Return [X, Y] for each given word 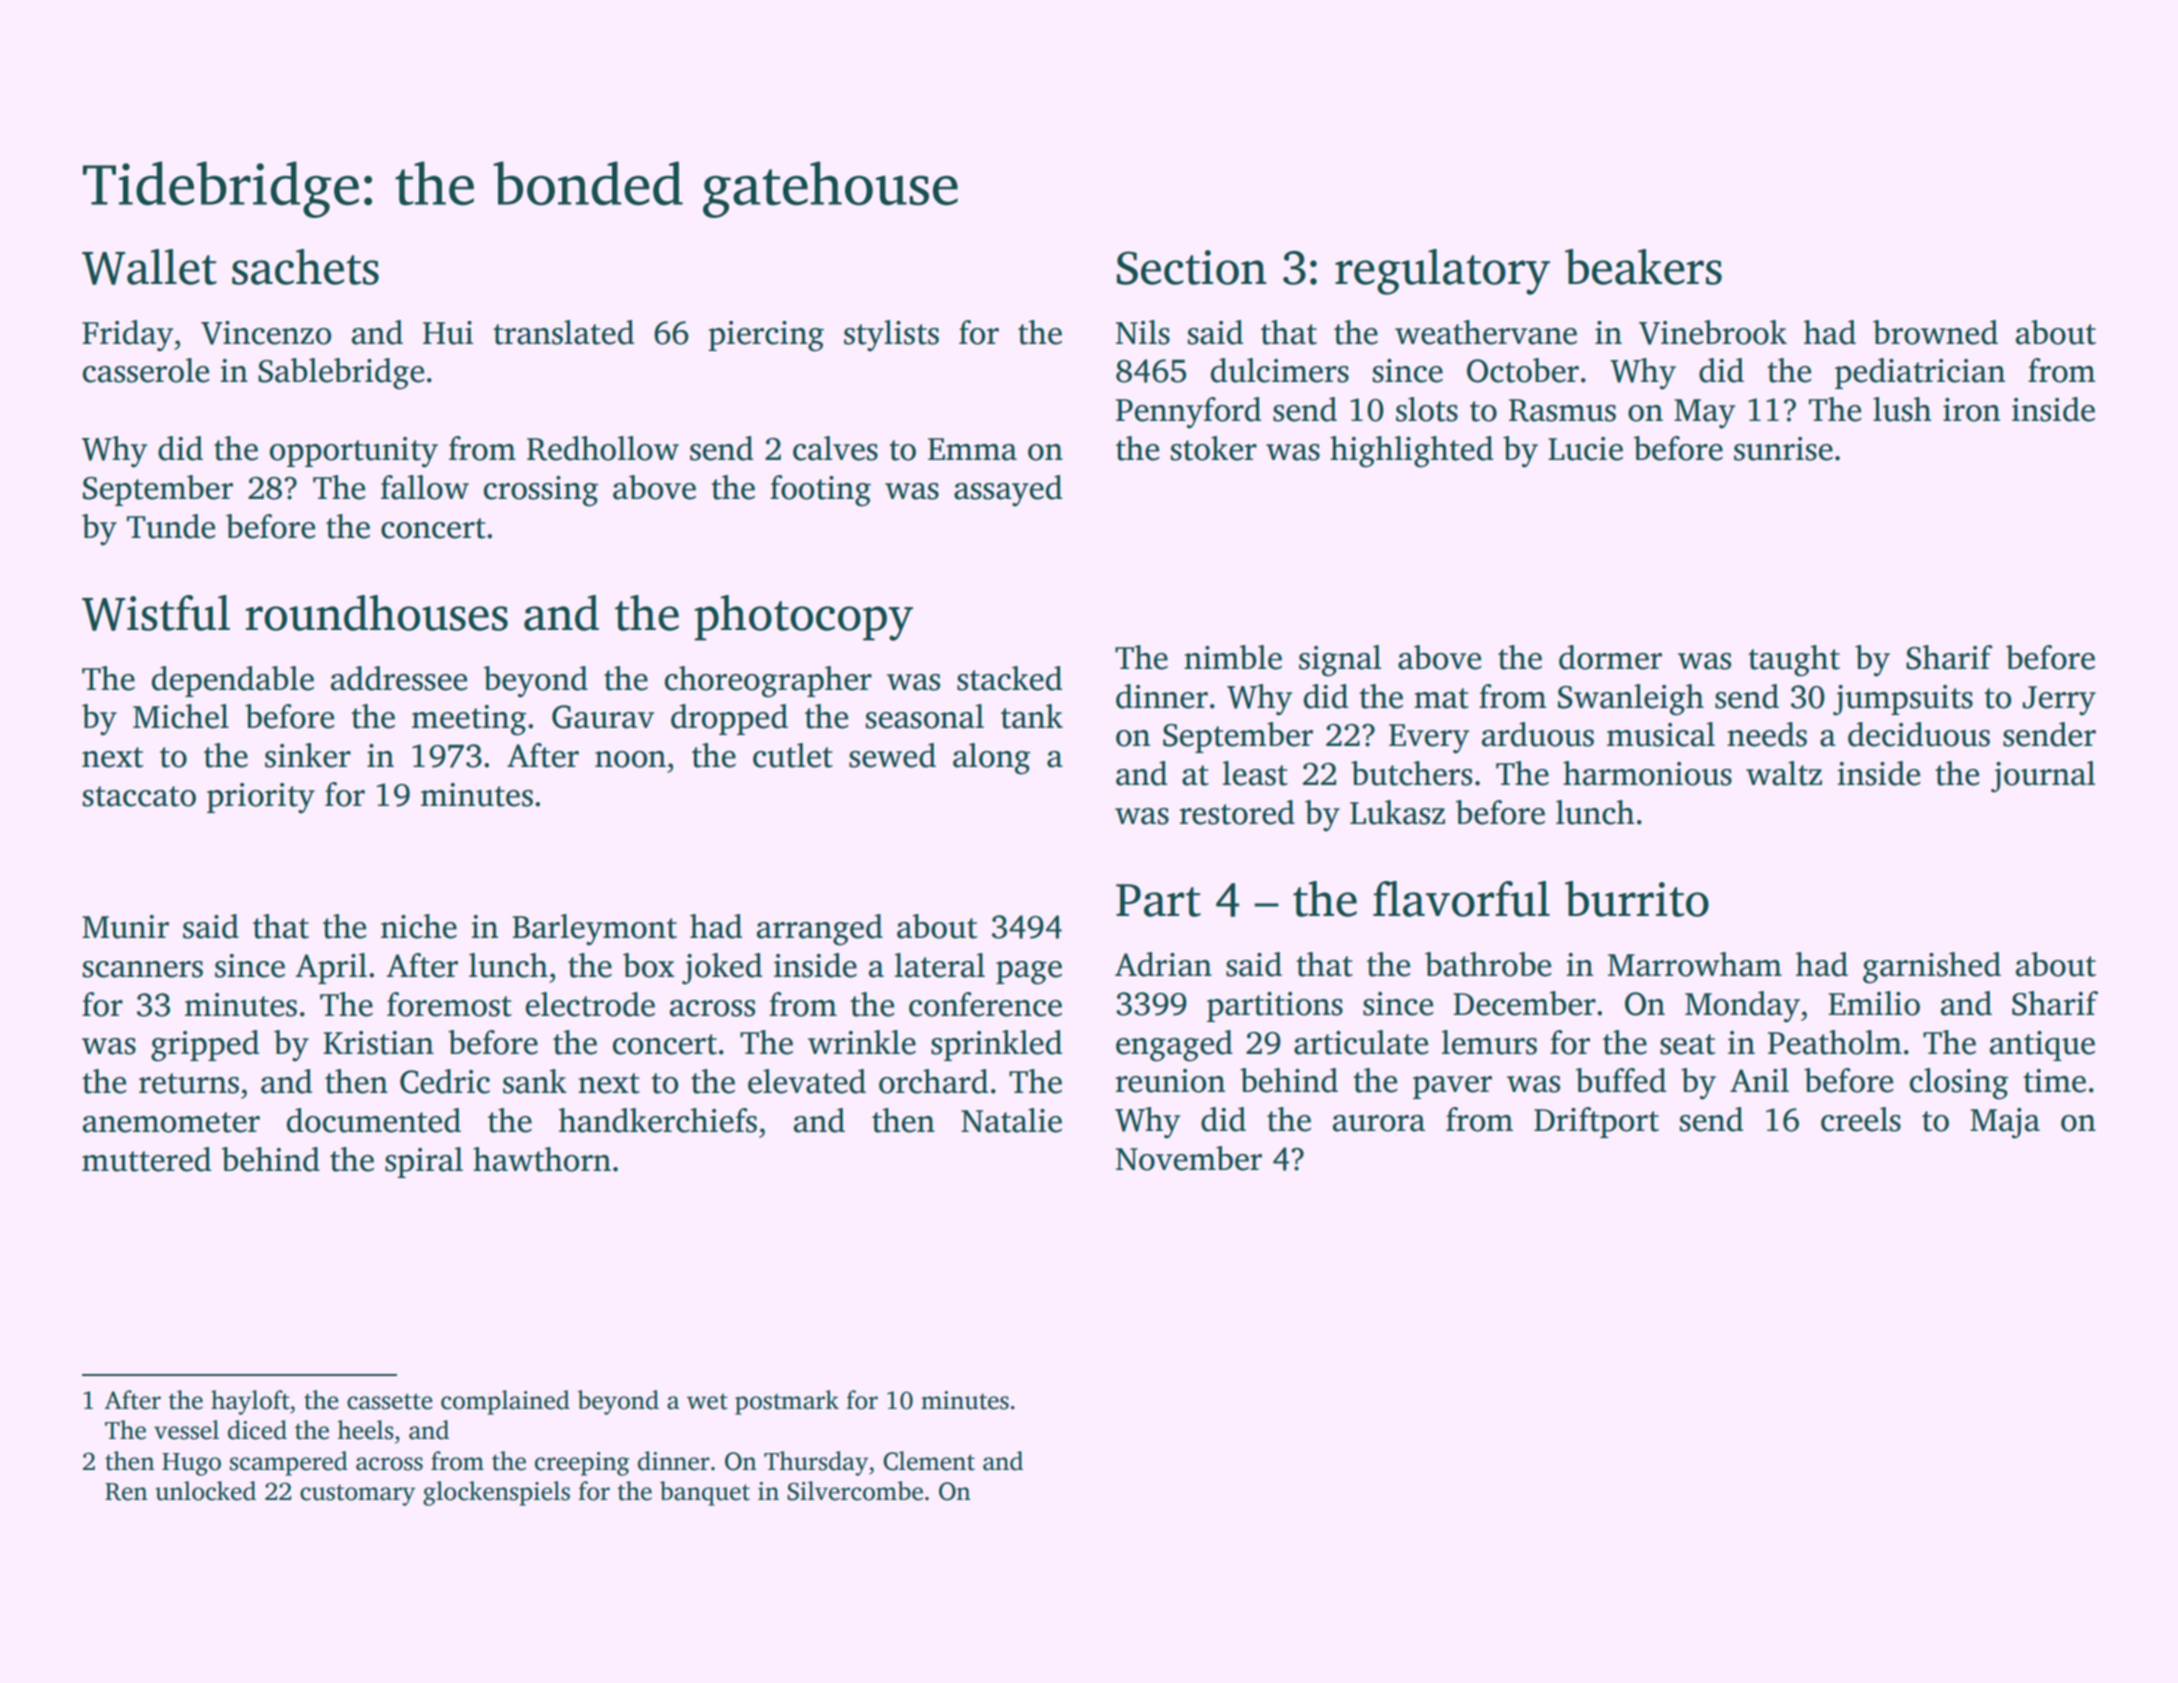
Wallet [149, 267]
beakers [1643, 267]
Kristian [378, 1043]
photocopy [803, 618]
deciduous [1919, 734]
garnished [1932, 968]
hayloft [250, 1402]
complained [505, 1402]
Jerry [2059, 701]
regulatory [1442, 272]
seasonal [925, 716]
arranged [820, 930]
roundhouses [376, 613]
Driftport [1596, 1122]
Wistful [156, 613]
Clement [929, 1461]
